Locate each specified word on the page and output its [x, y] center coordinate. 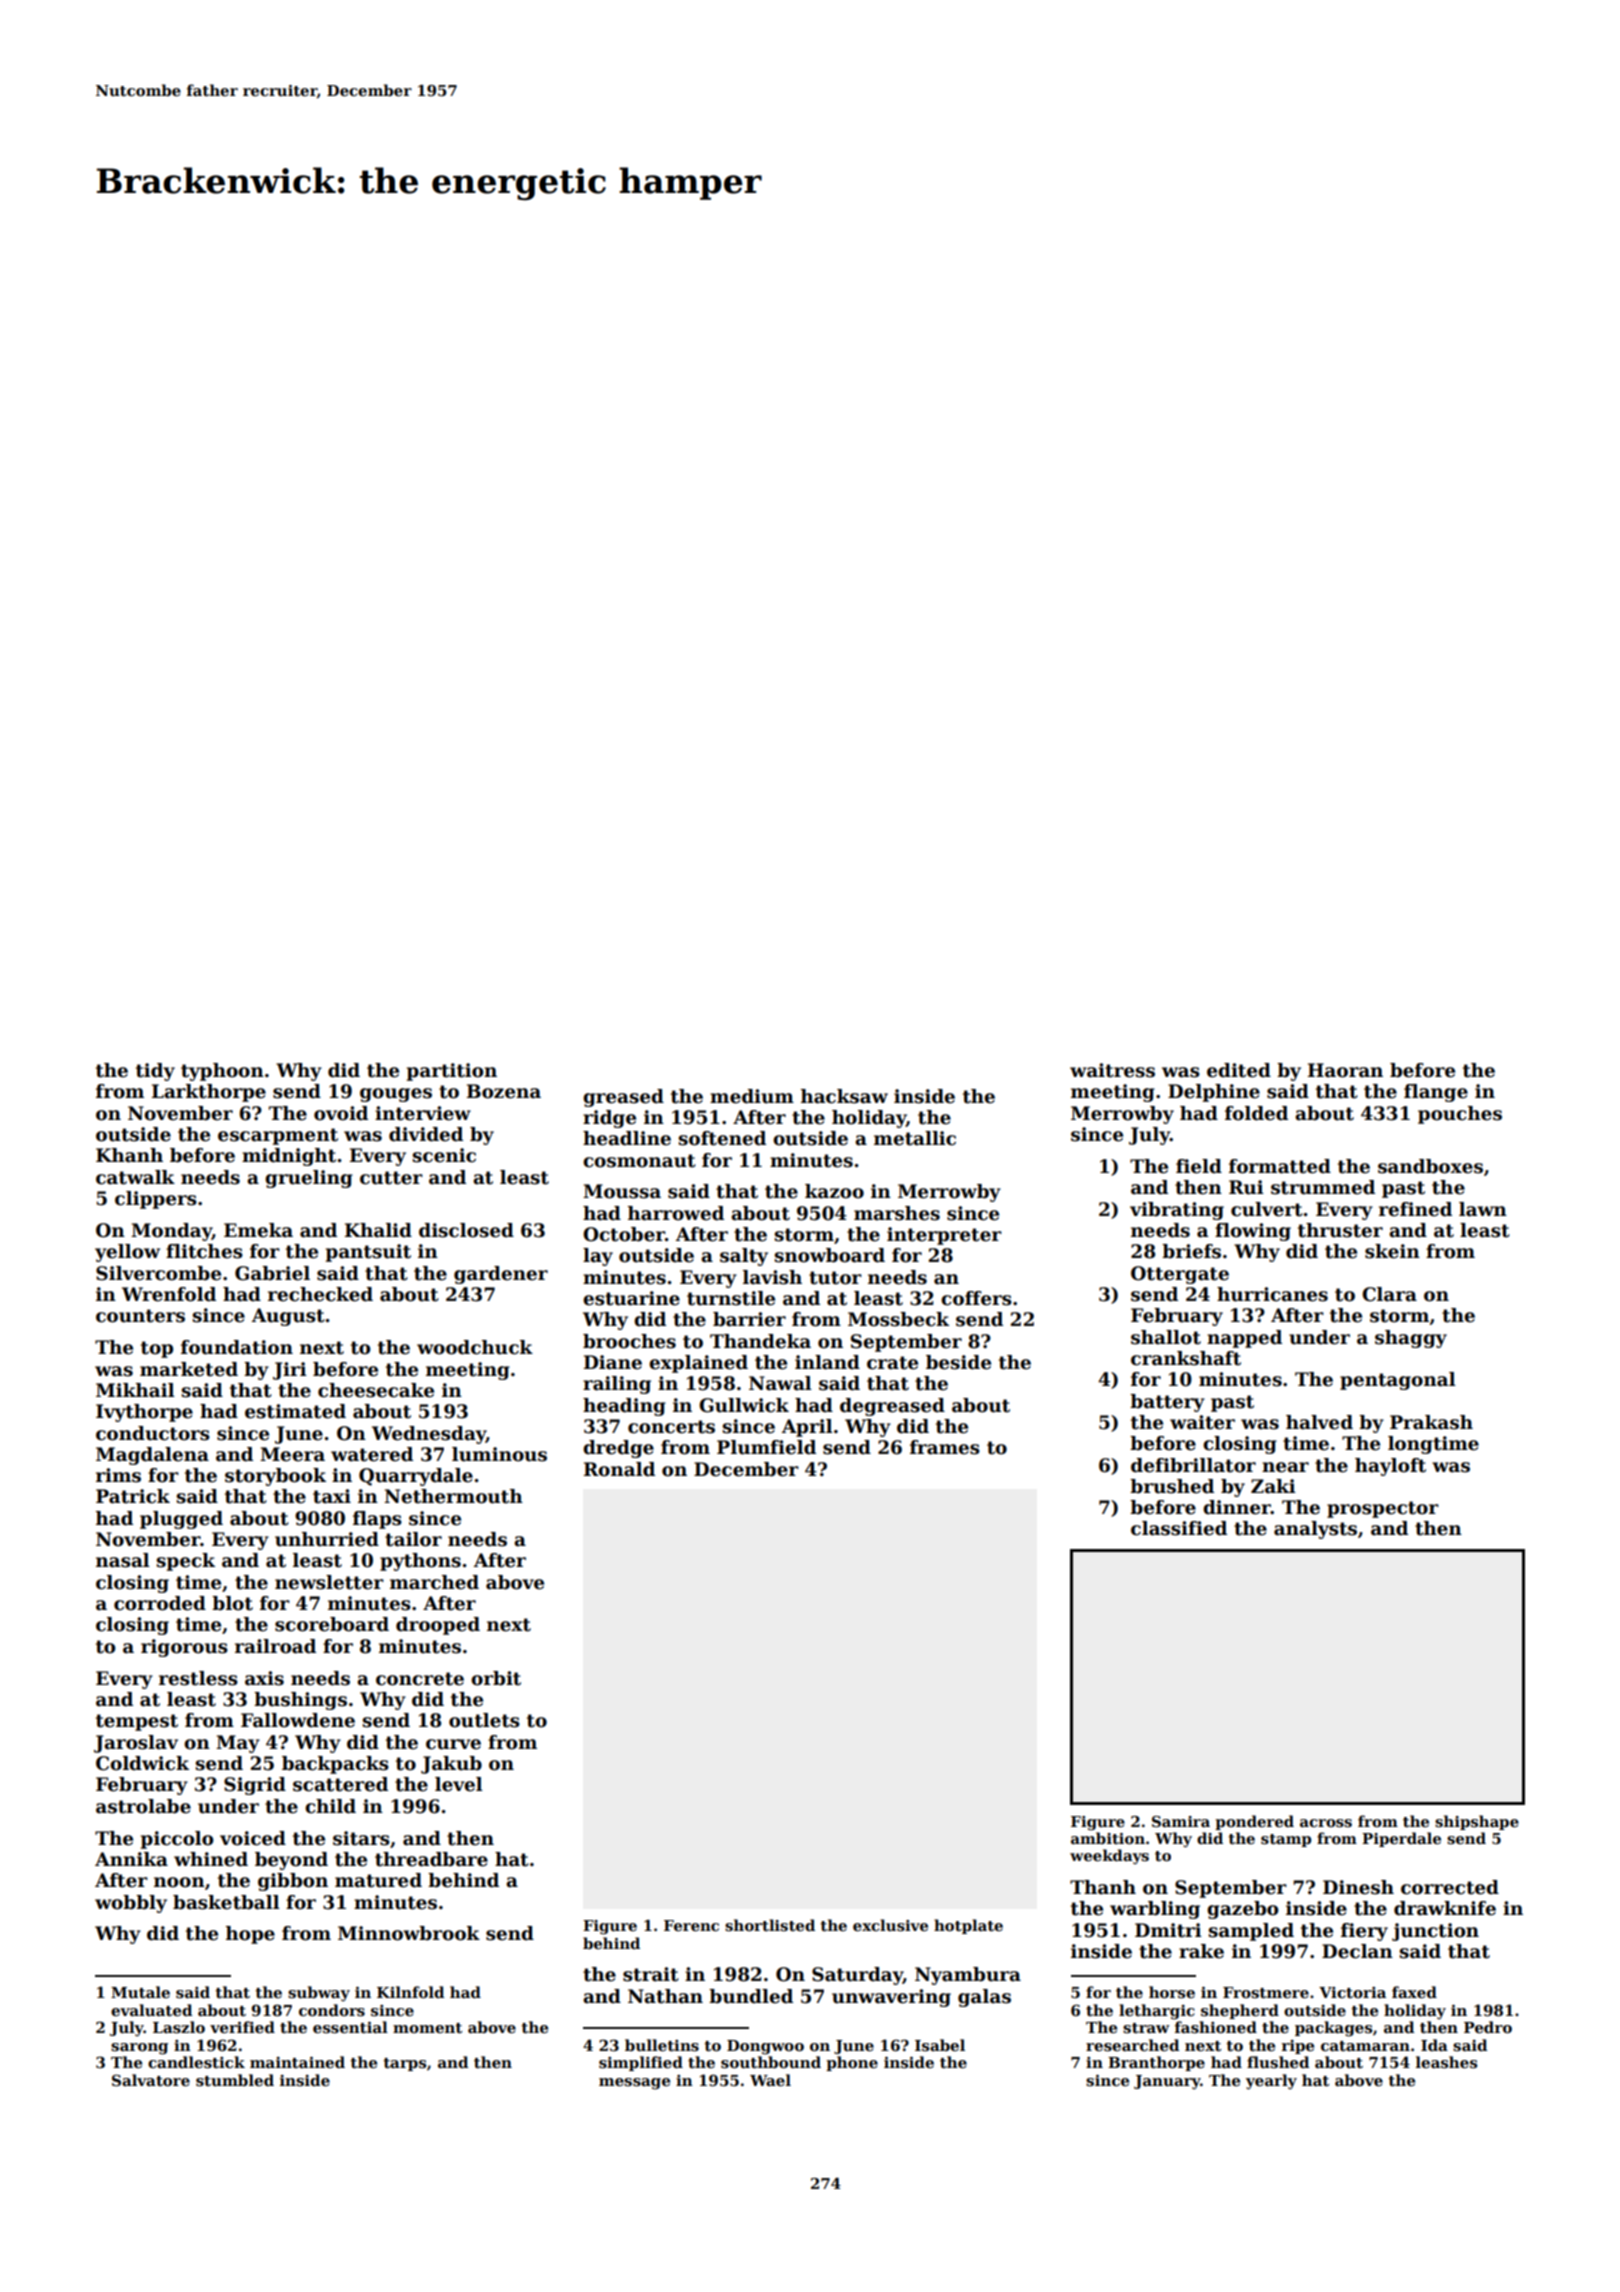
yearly [1271, 2082]
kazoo [834, 1191]
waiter [1202, 1422]
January [1167, 2082]
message [634, 2084]
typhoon [222, 1072]
